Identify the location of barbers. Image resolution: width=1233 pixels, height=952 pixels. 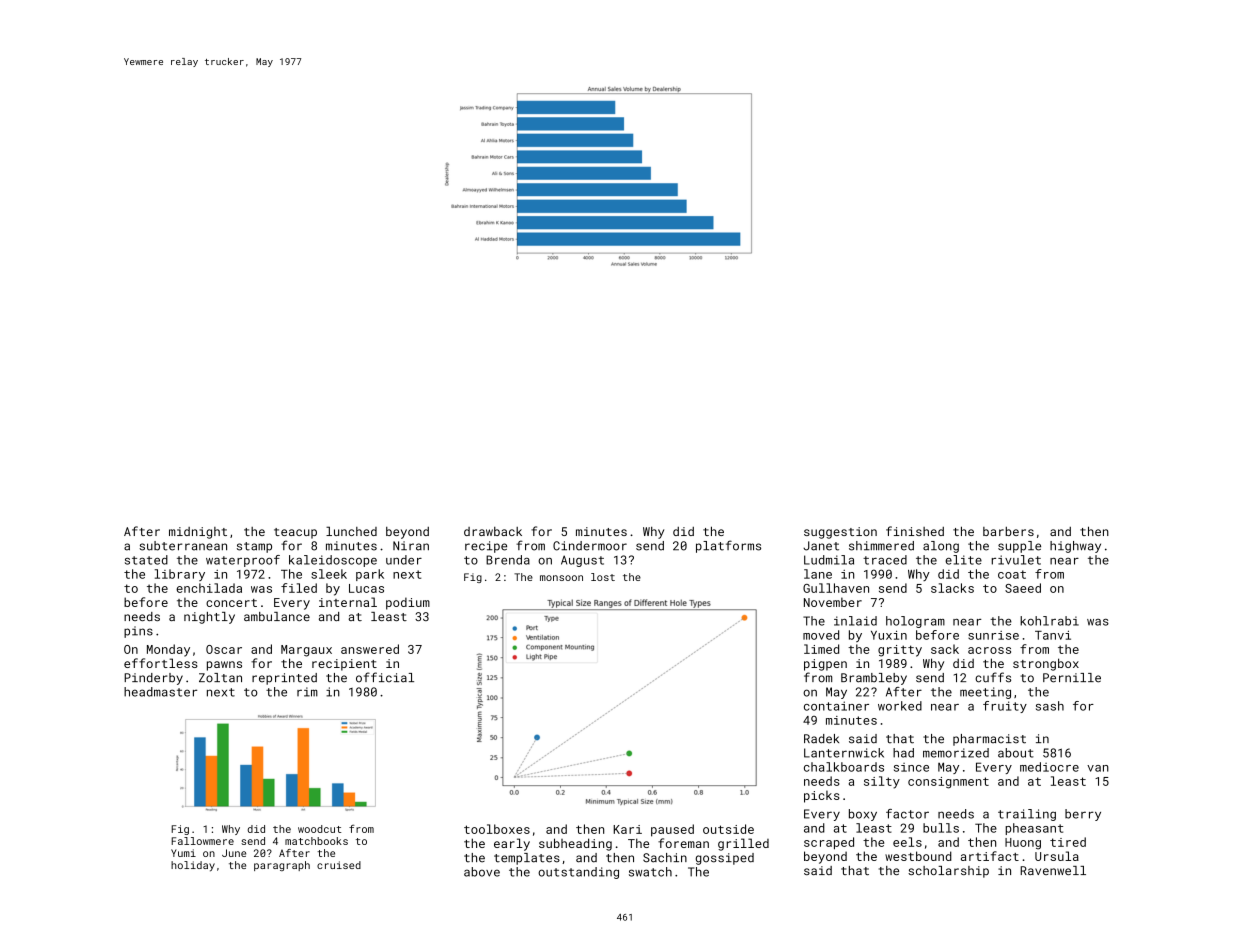
(1008, 531).
